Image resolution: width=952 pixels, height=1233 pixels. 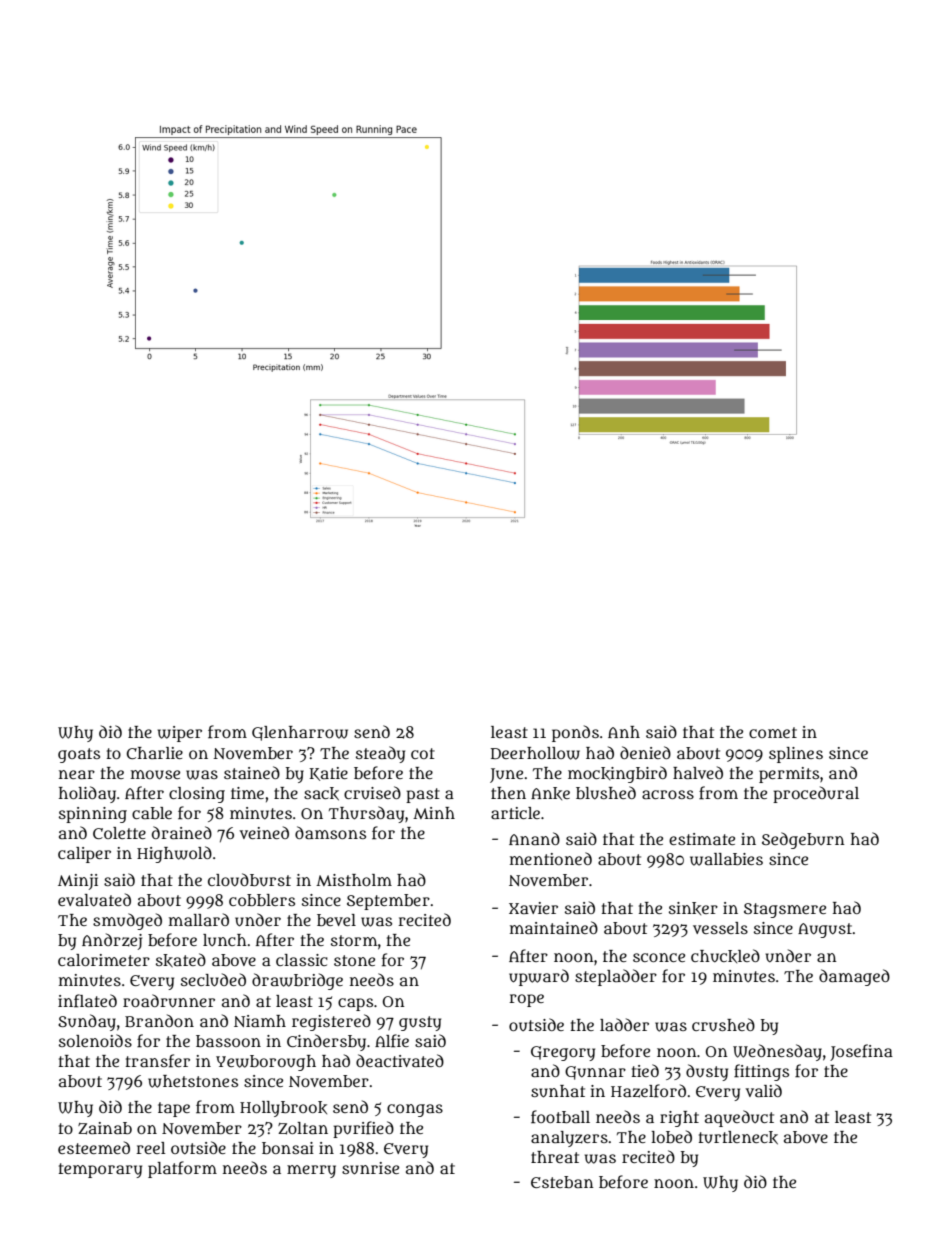 I want to click on closing, so click(x=197, y=795).
